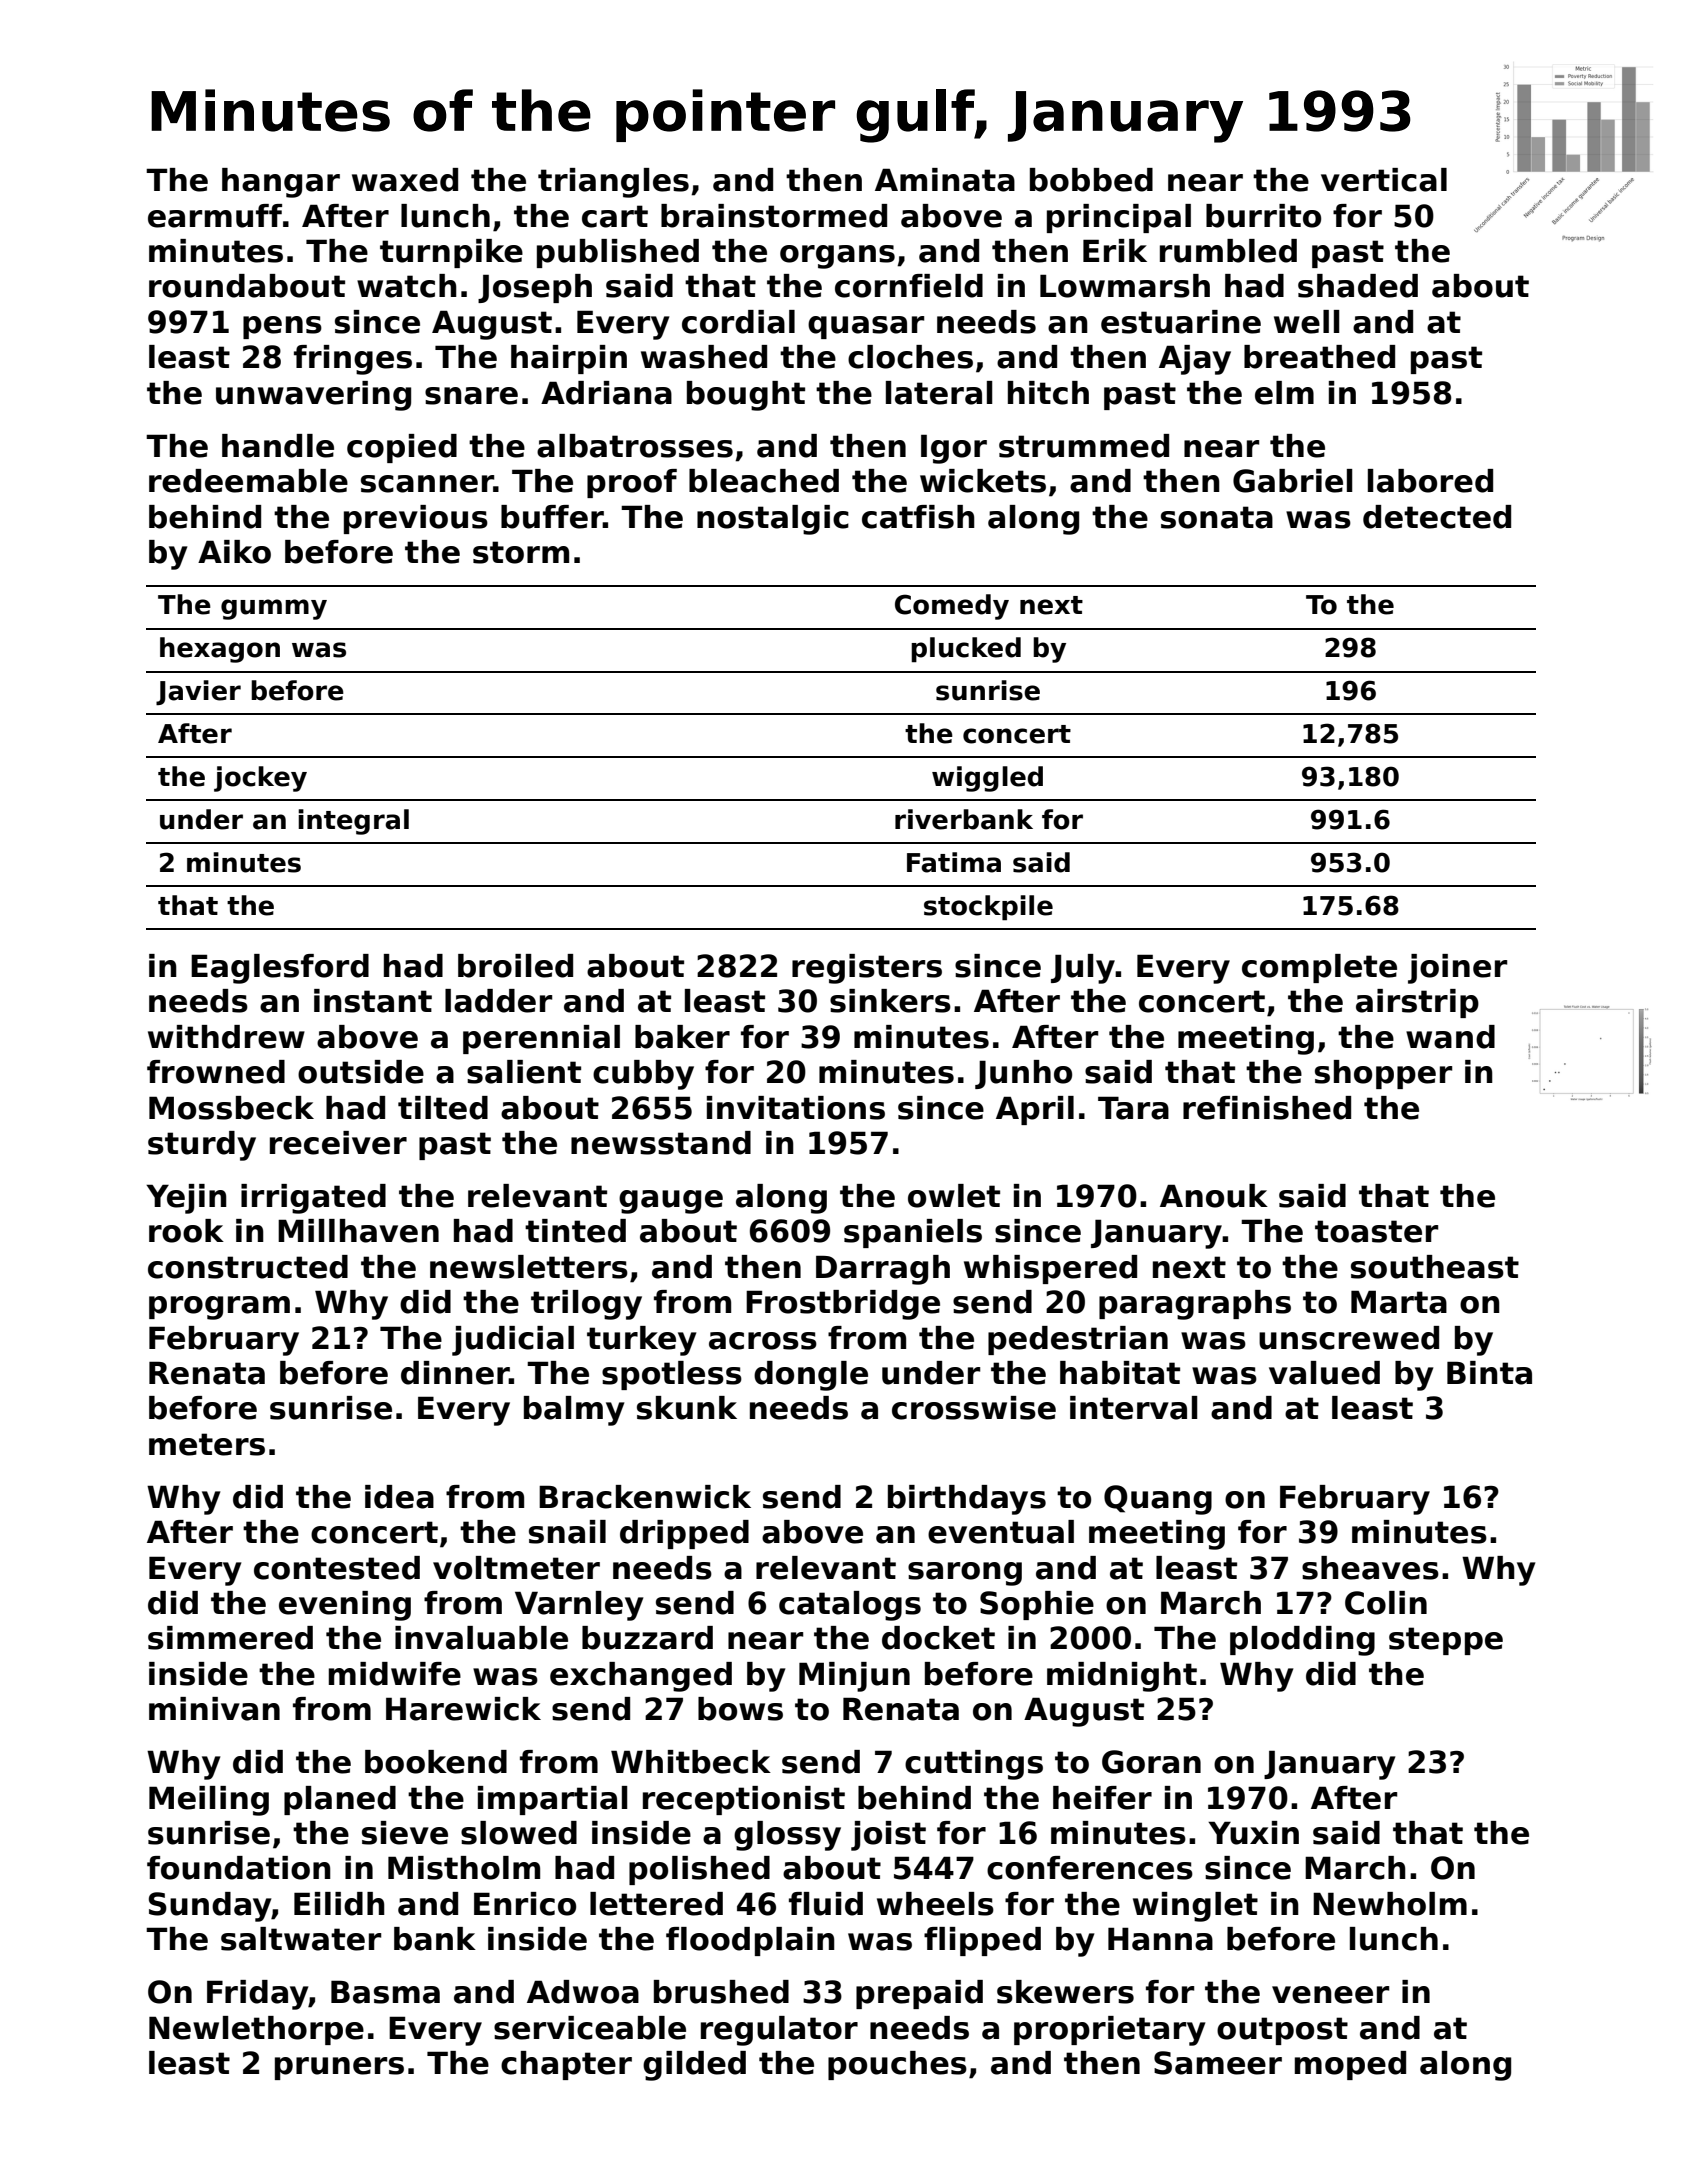 Image resolution: width=1683 pixels, height=2178 pixels. I want to click on Darragh, so click(883, 1270).
